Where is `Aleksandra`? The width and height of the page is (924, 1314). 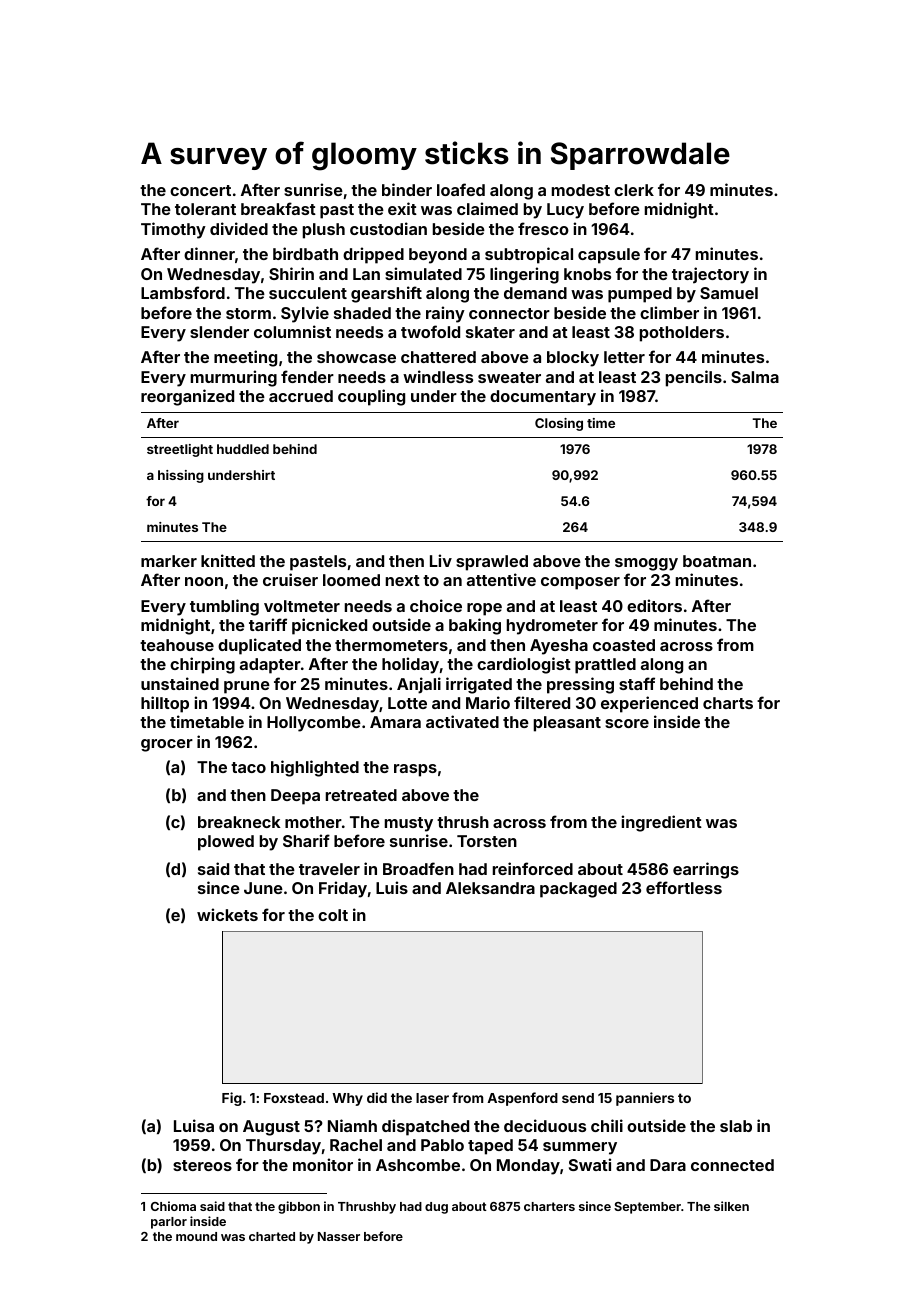 Aleksandra is located at coordinates (490, 888).
